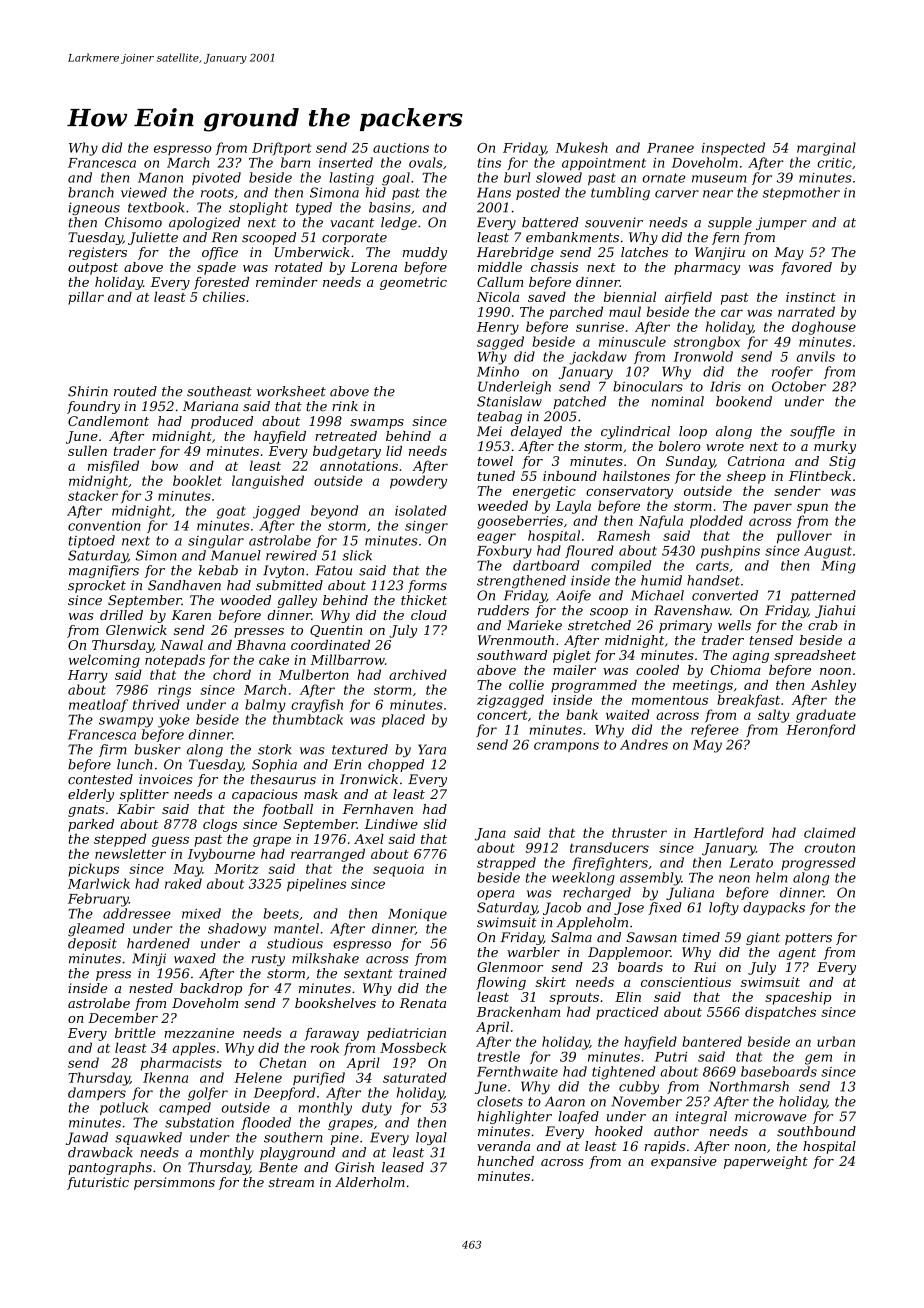 The image size is (924, 1308). I want to click on tumbling, so click(620, 194).
